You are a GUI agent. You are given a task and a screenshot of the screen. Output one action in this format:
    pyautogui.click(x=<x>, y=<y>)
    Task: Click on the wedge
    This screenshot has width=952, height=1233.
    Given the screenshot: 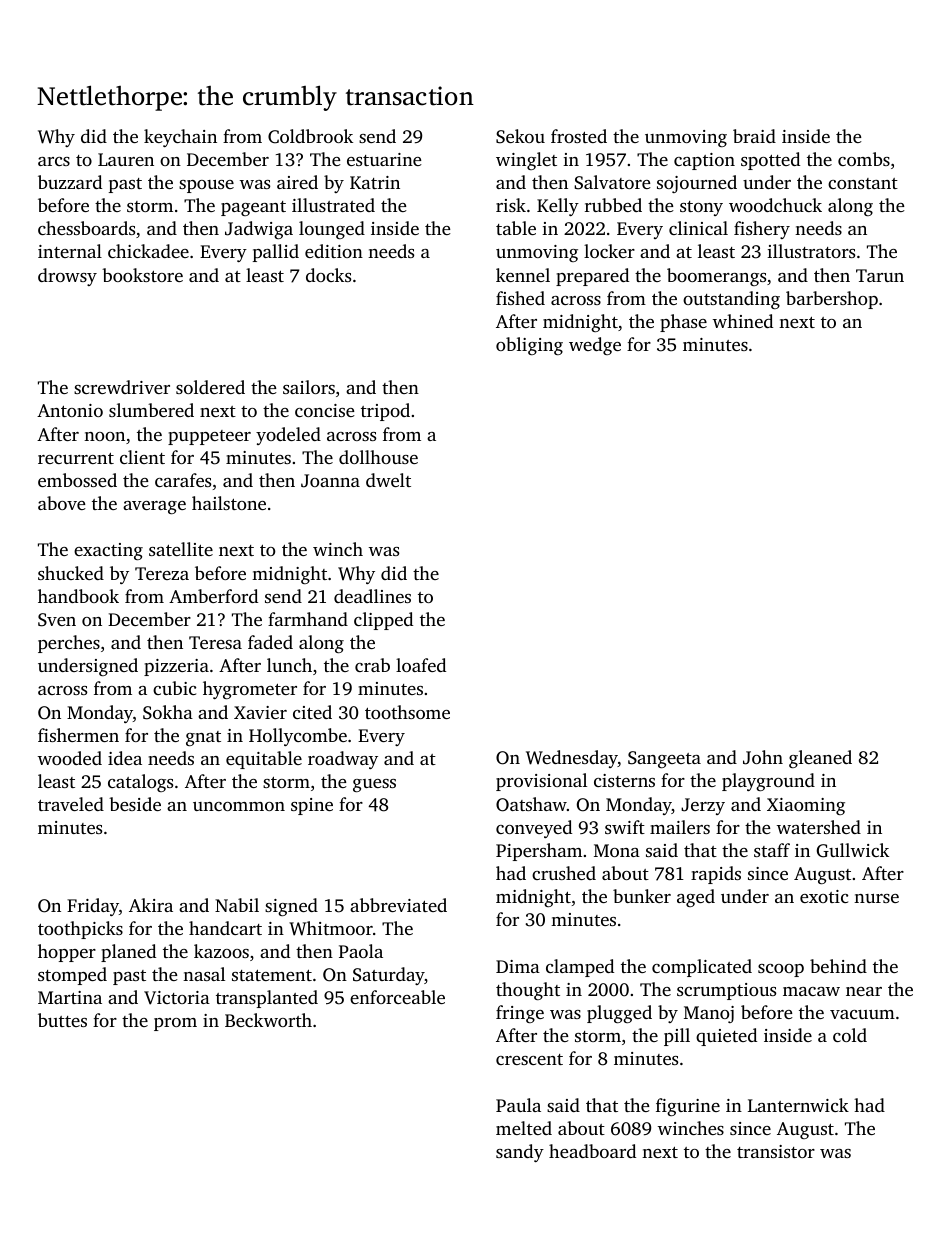 What is the action you would take?
    pyautogui.click(x=595, y=346)
